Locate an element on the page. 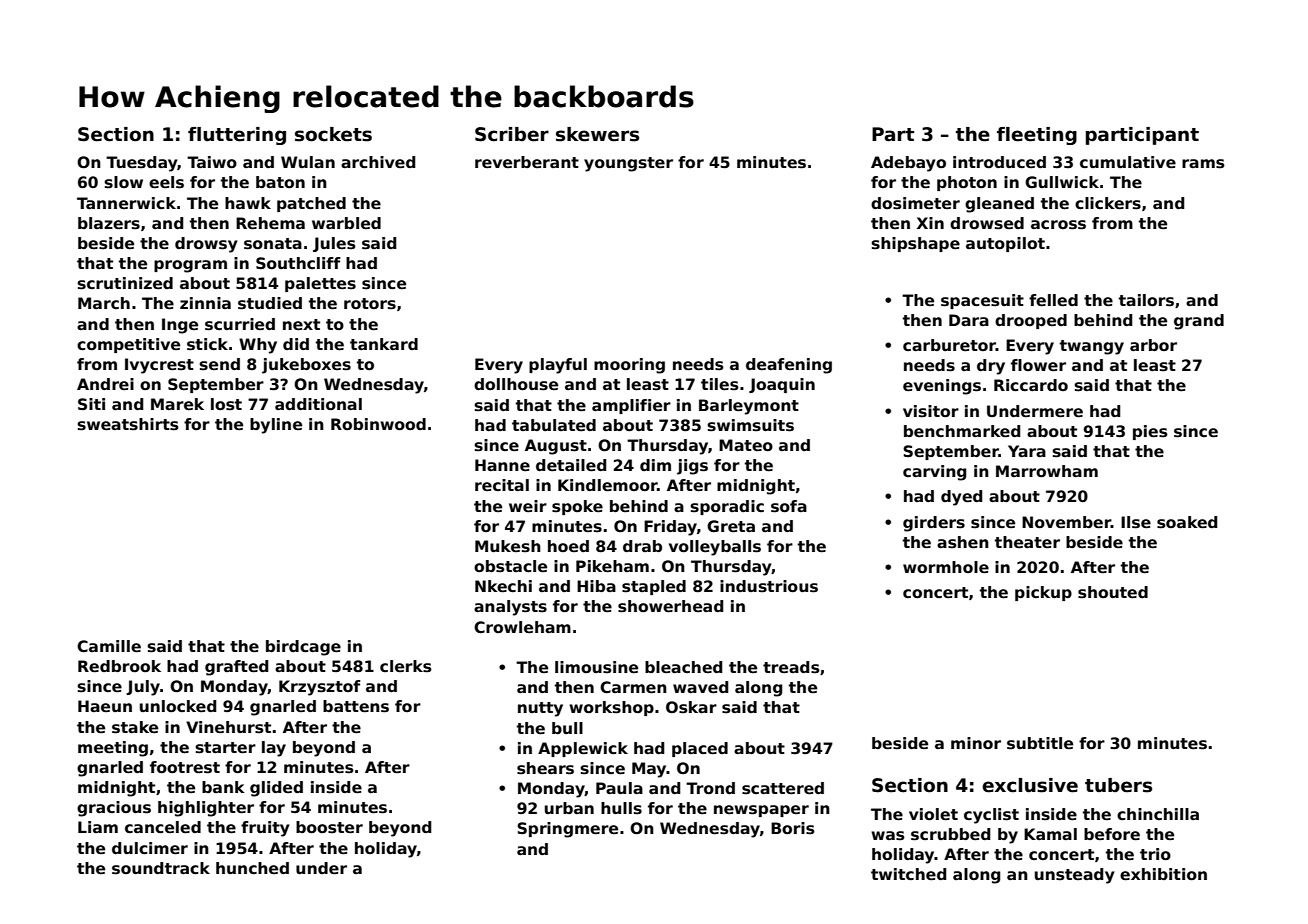 The width and height of the document is (1308, 924). booster is located at coordinates (329, 827).
